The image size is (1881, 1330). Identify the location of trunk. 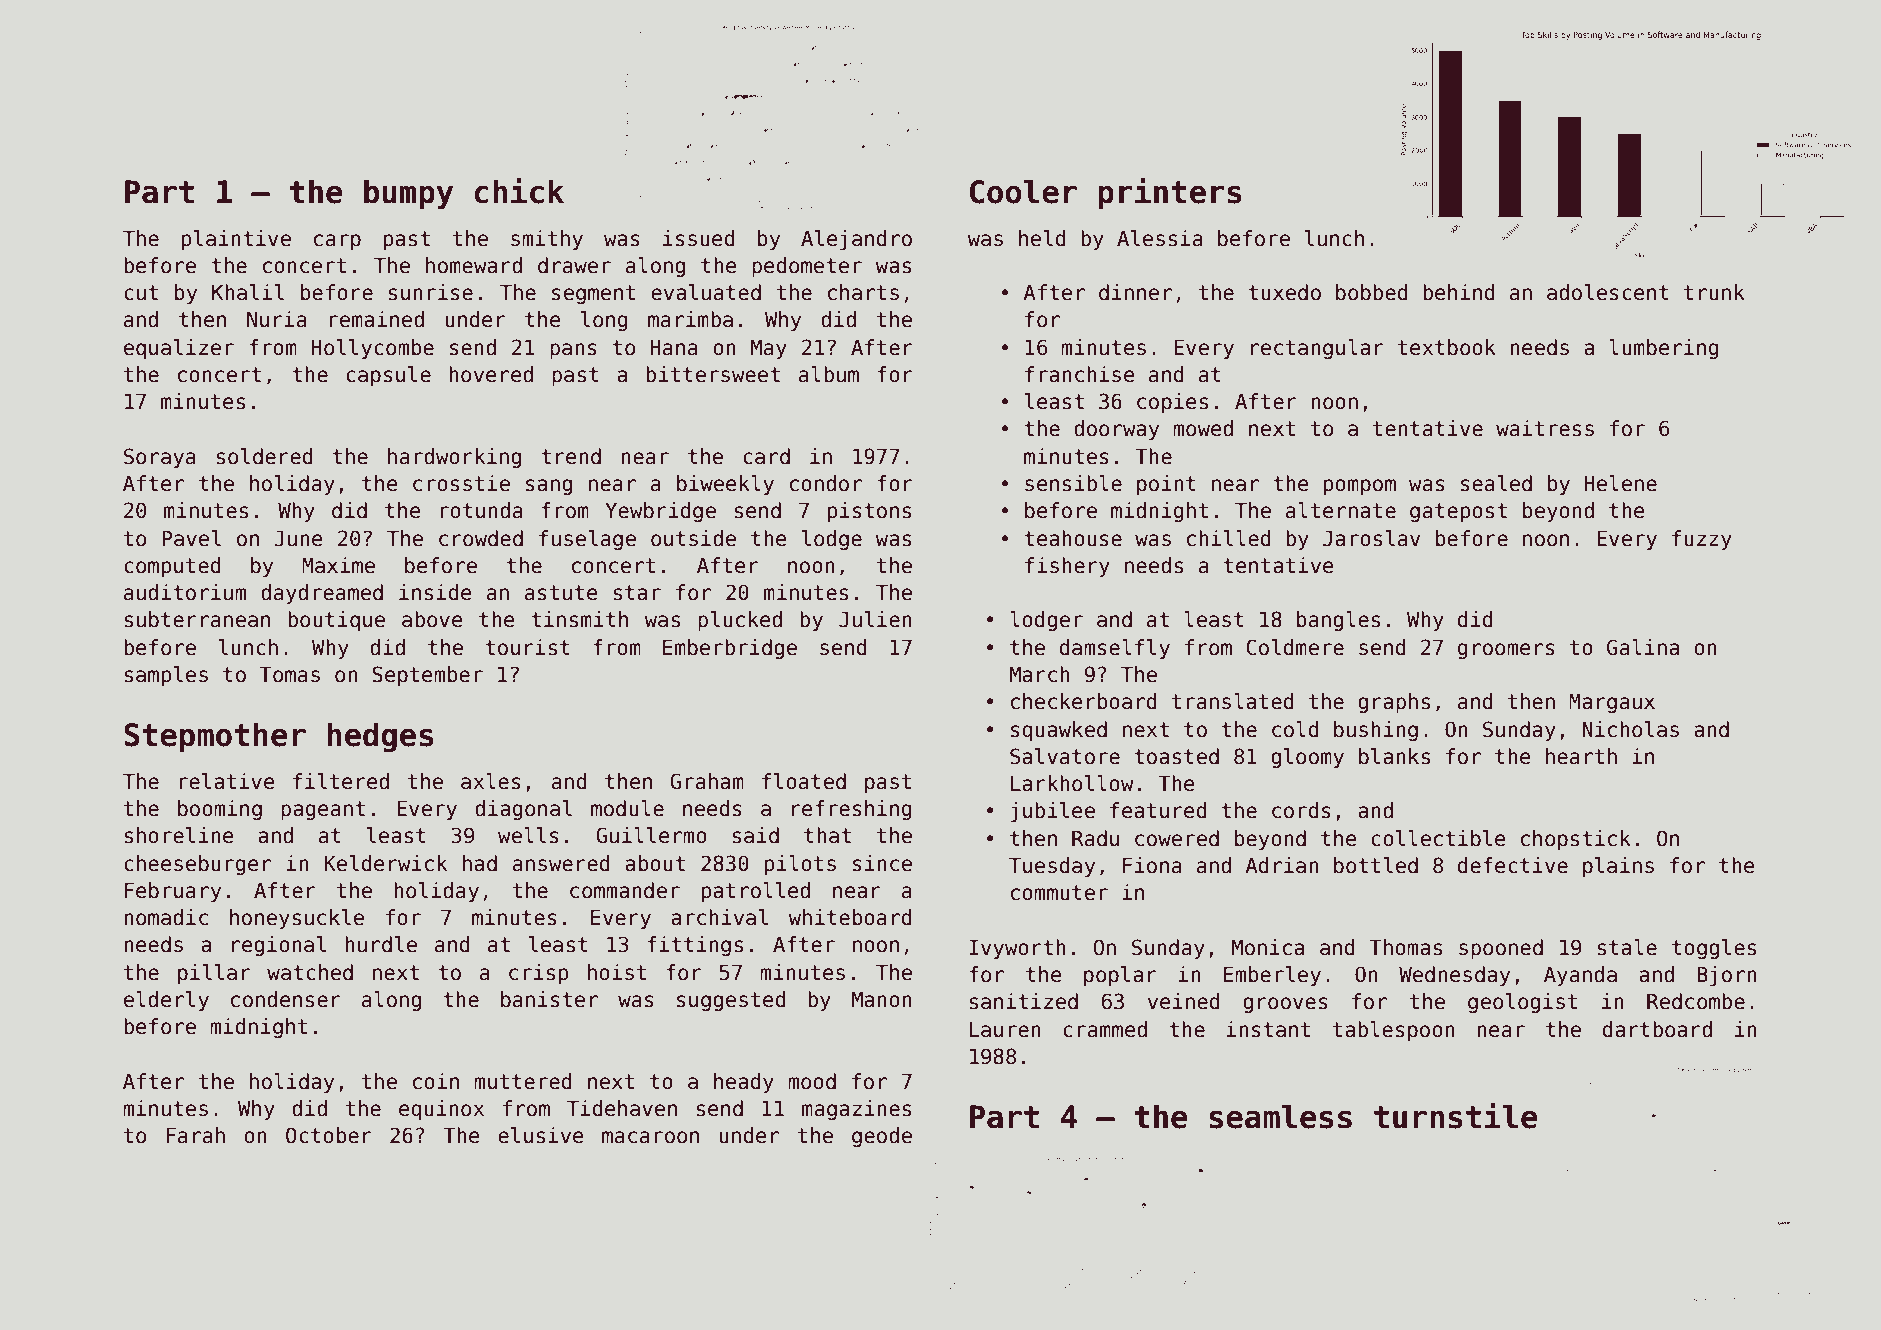
(1714, 292).
